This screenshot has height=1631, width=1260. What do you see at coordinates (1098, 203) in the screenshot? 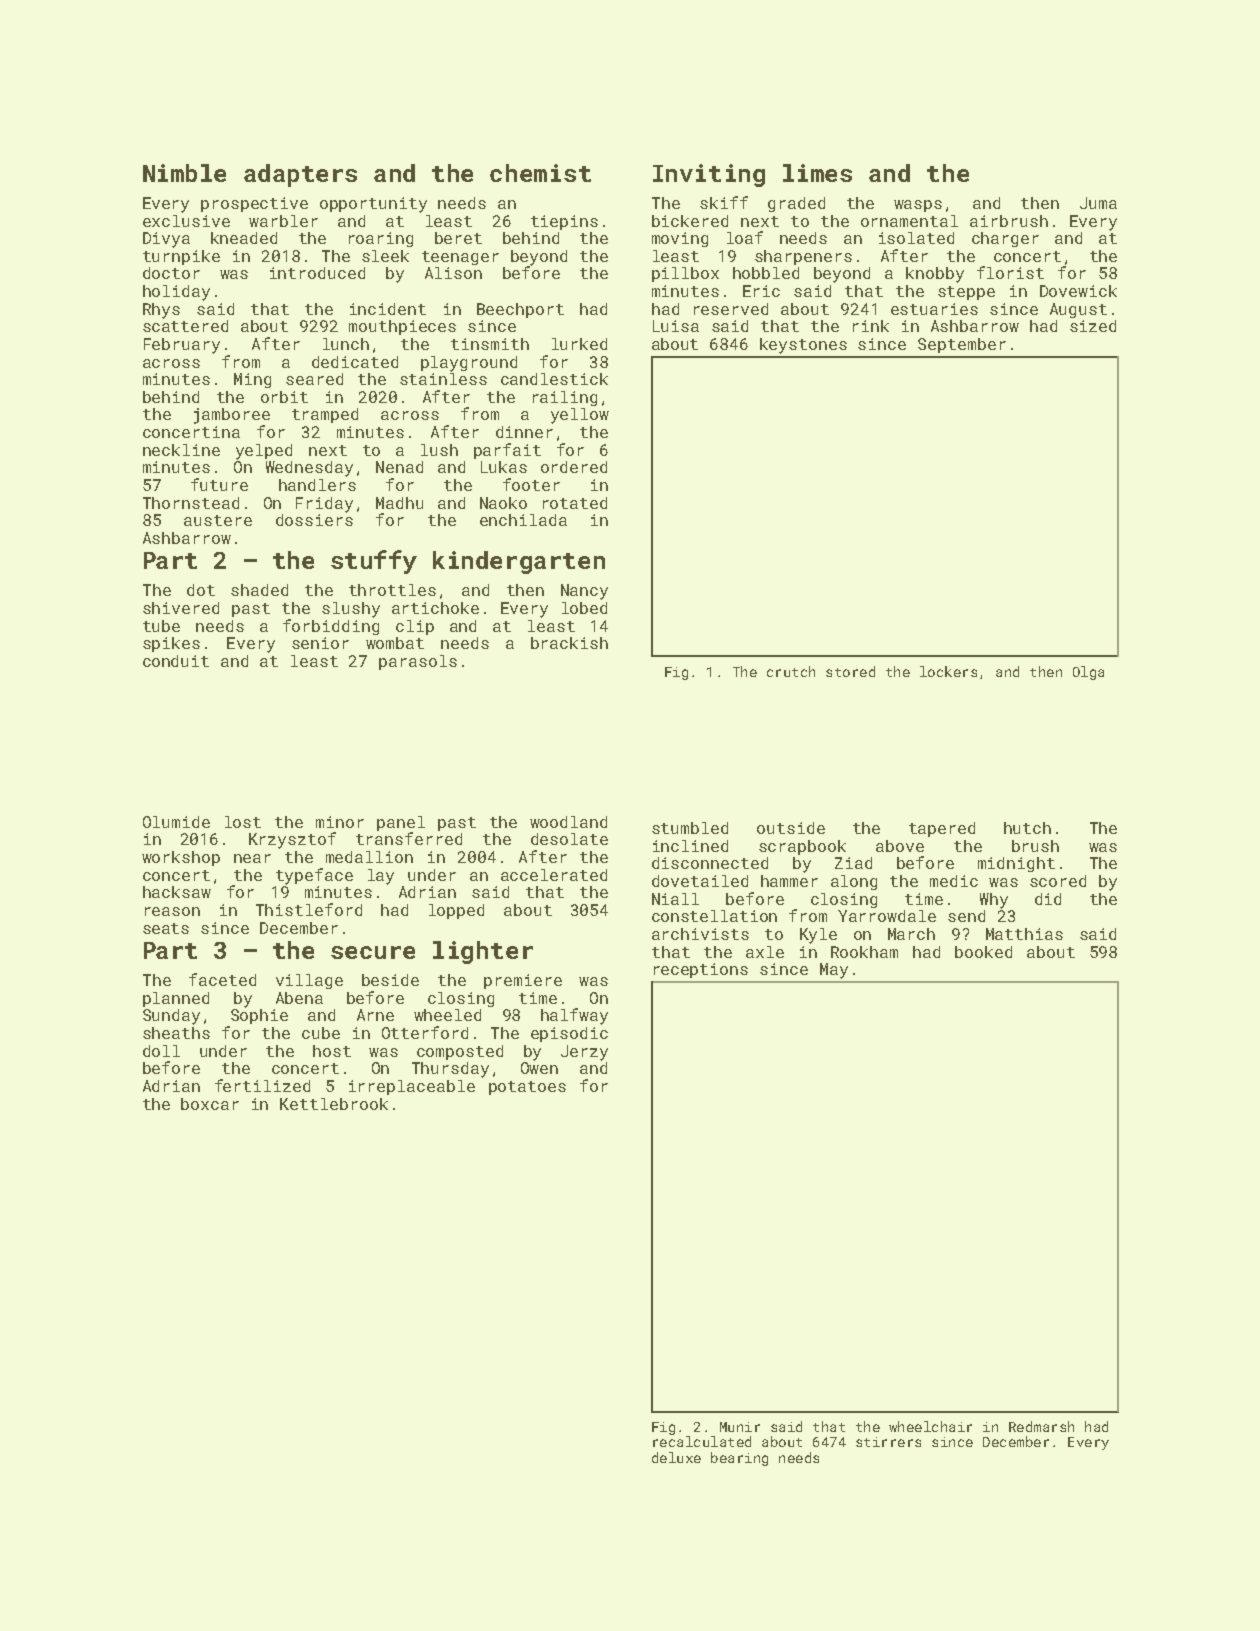
I see `Juma` at bounding box center [1098, 203].
